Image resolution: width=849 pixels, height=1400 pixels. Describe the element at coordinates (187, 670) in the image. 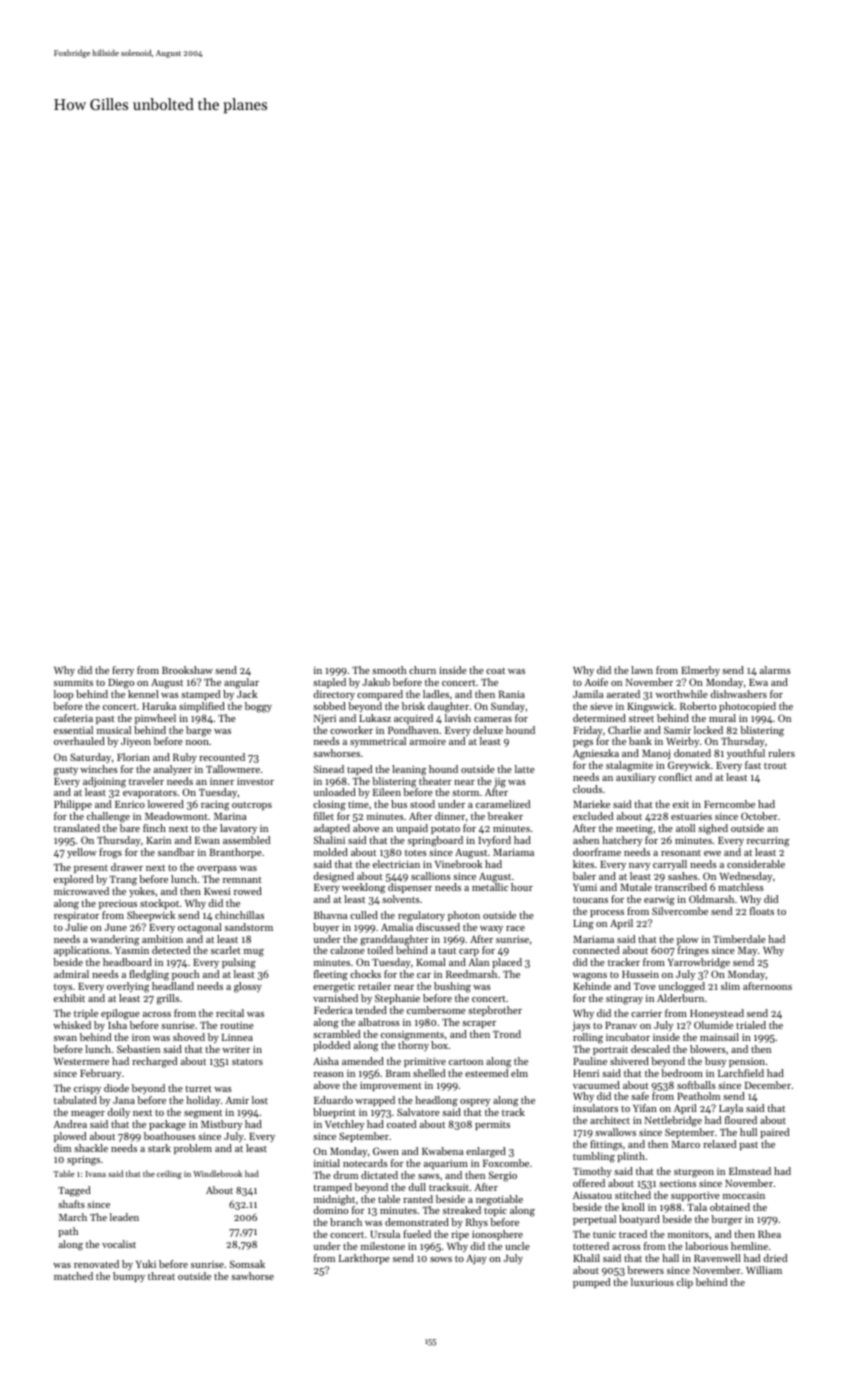

I see `Brookshaw` at that location.
